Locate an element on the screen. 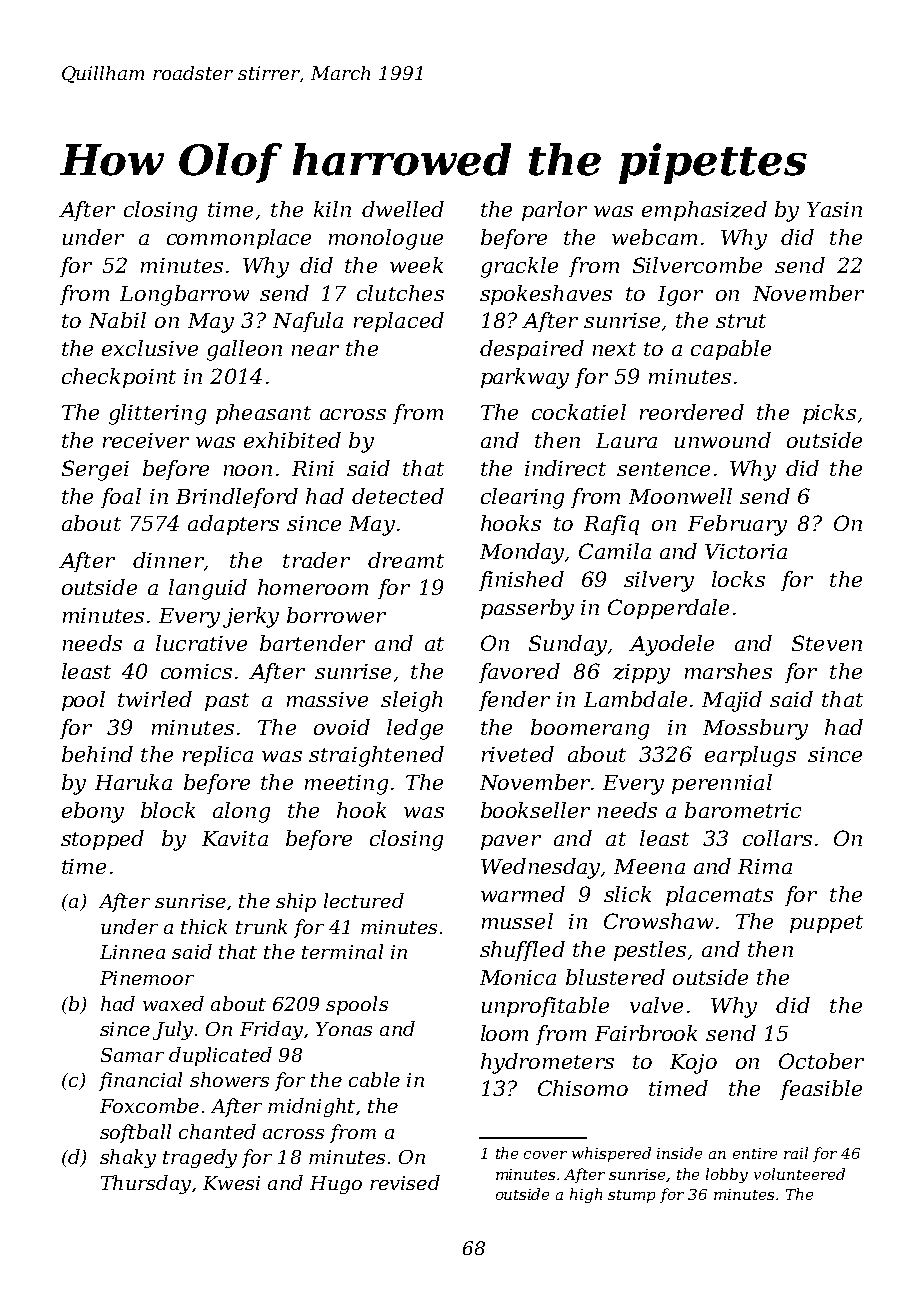 The image size is (924, 1311). February is located at coordinates (737, 525).
